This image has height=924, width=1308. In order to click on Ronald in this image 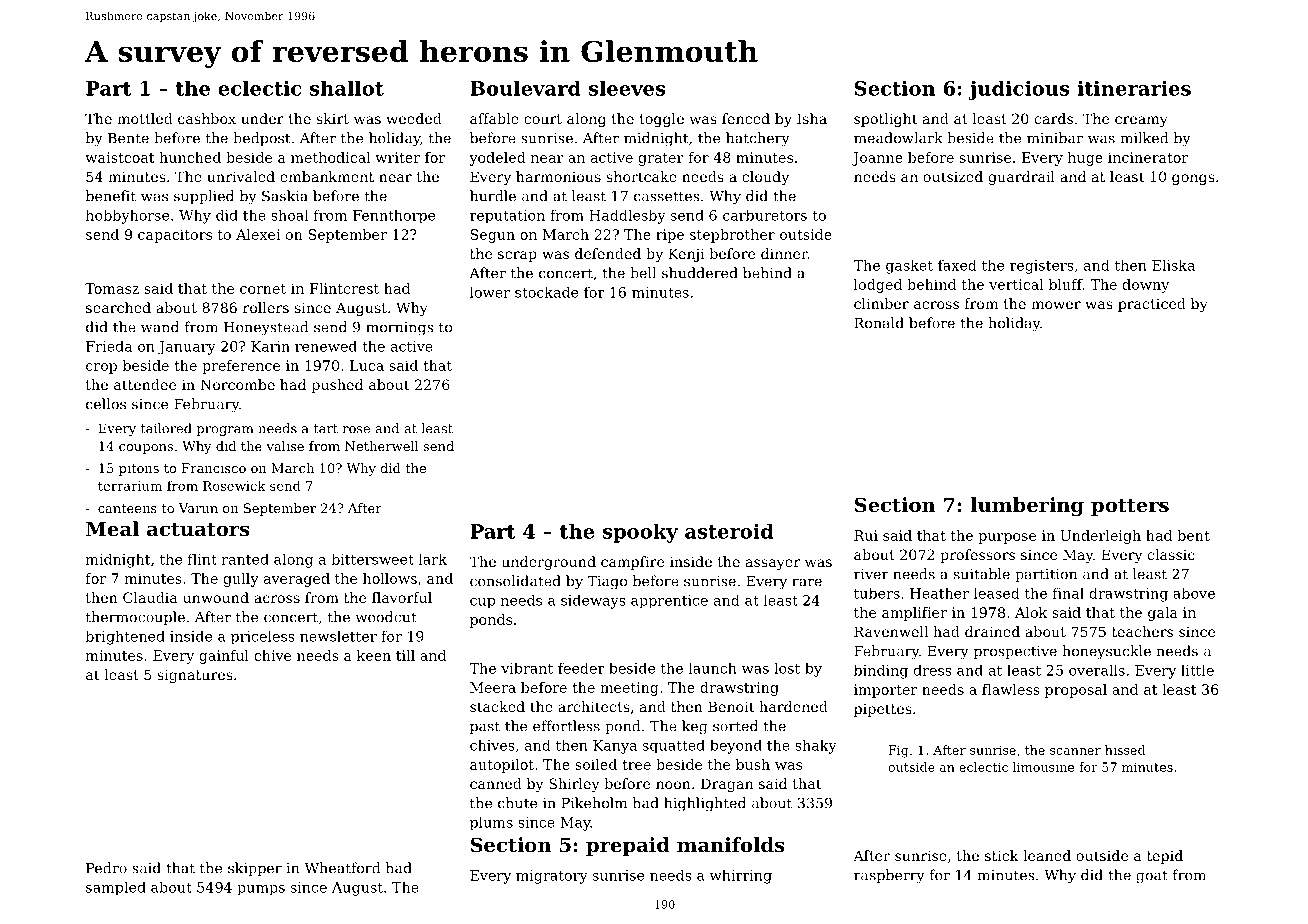, I will do `click(879, 323)`.
